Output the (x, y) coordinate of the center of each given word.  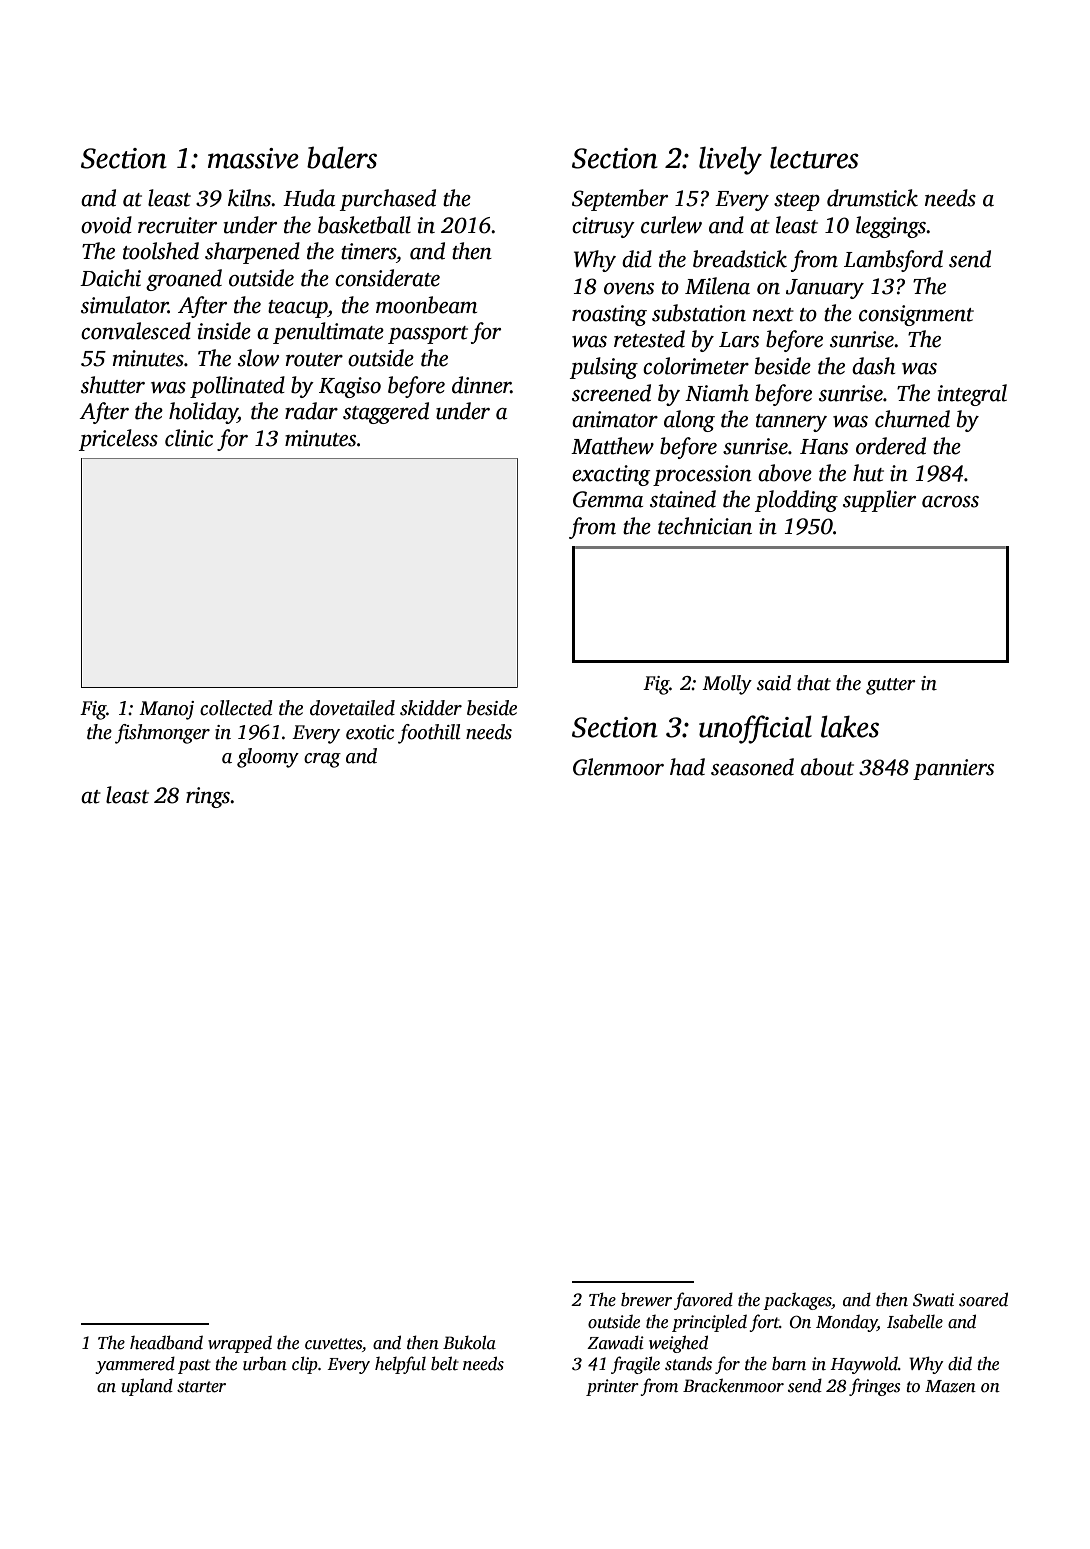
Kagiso (350, 387)
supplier (879, 501)
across (950, 502)
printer (612, 1387)
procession (702, 475)
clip (305, 1365)
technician (705, 526)
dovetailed (352, 708)
